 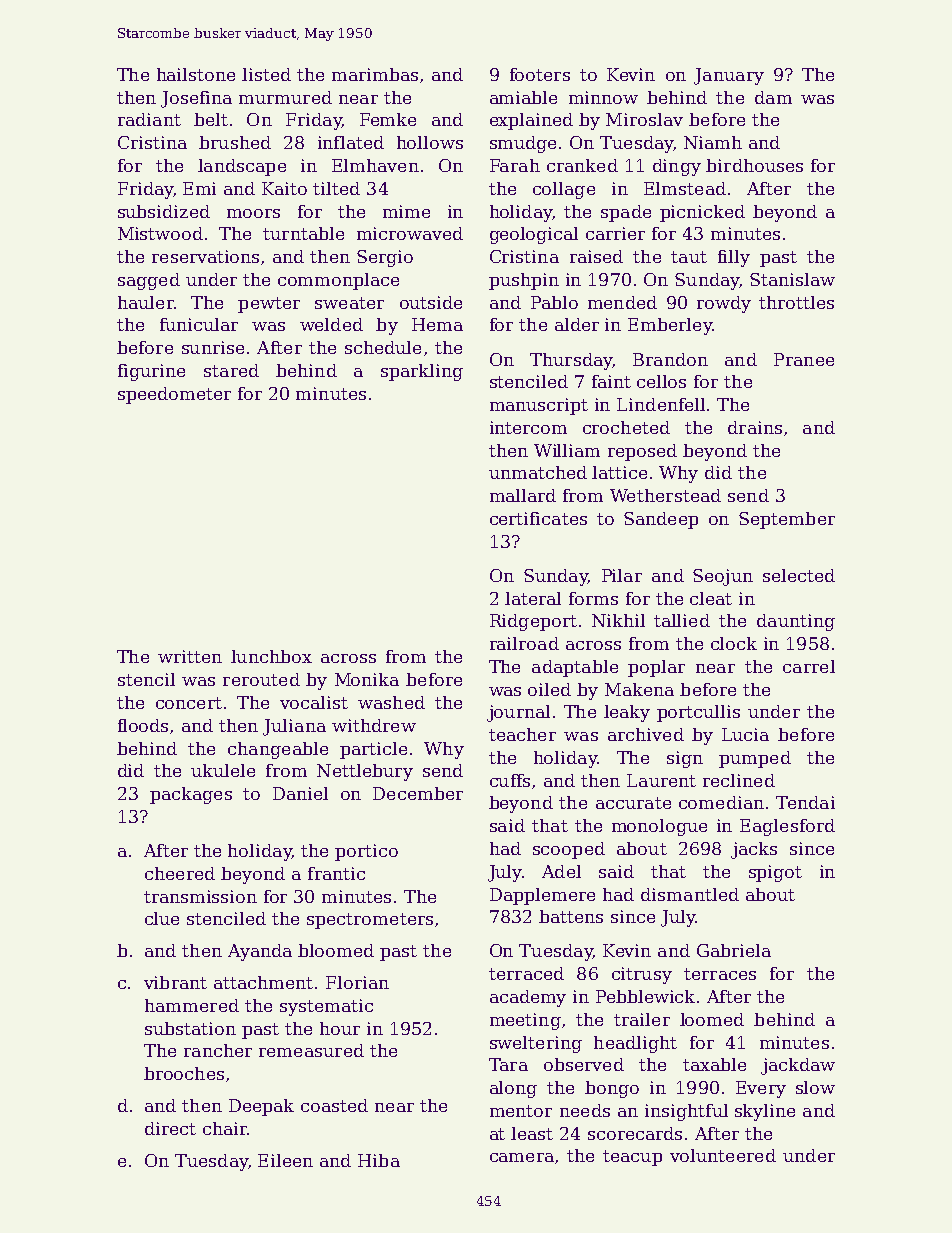 What do you see at coordinates (294, 727) in the screenshot?
I see `Juliana` at bounding box center [294, 727].
